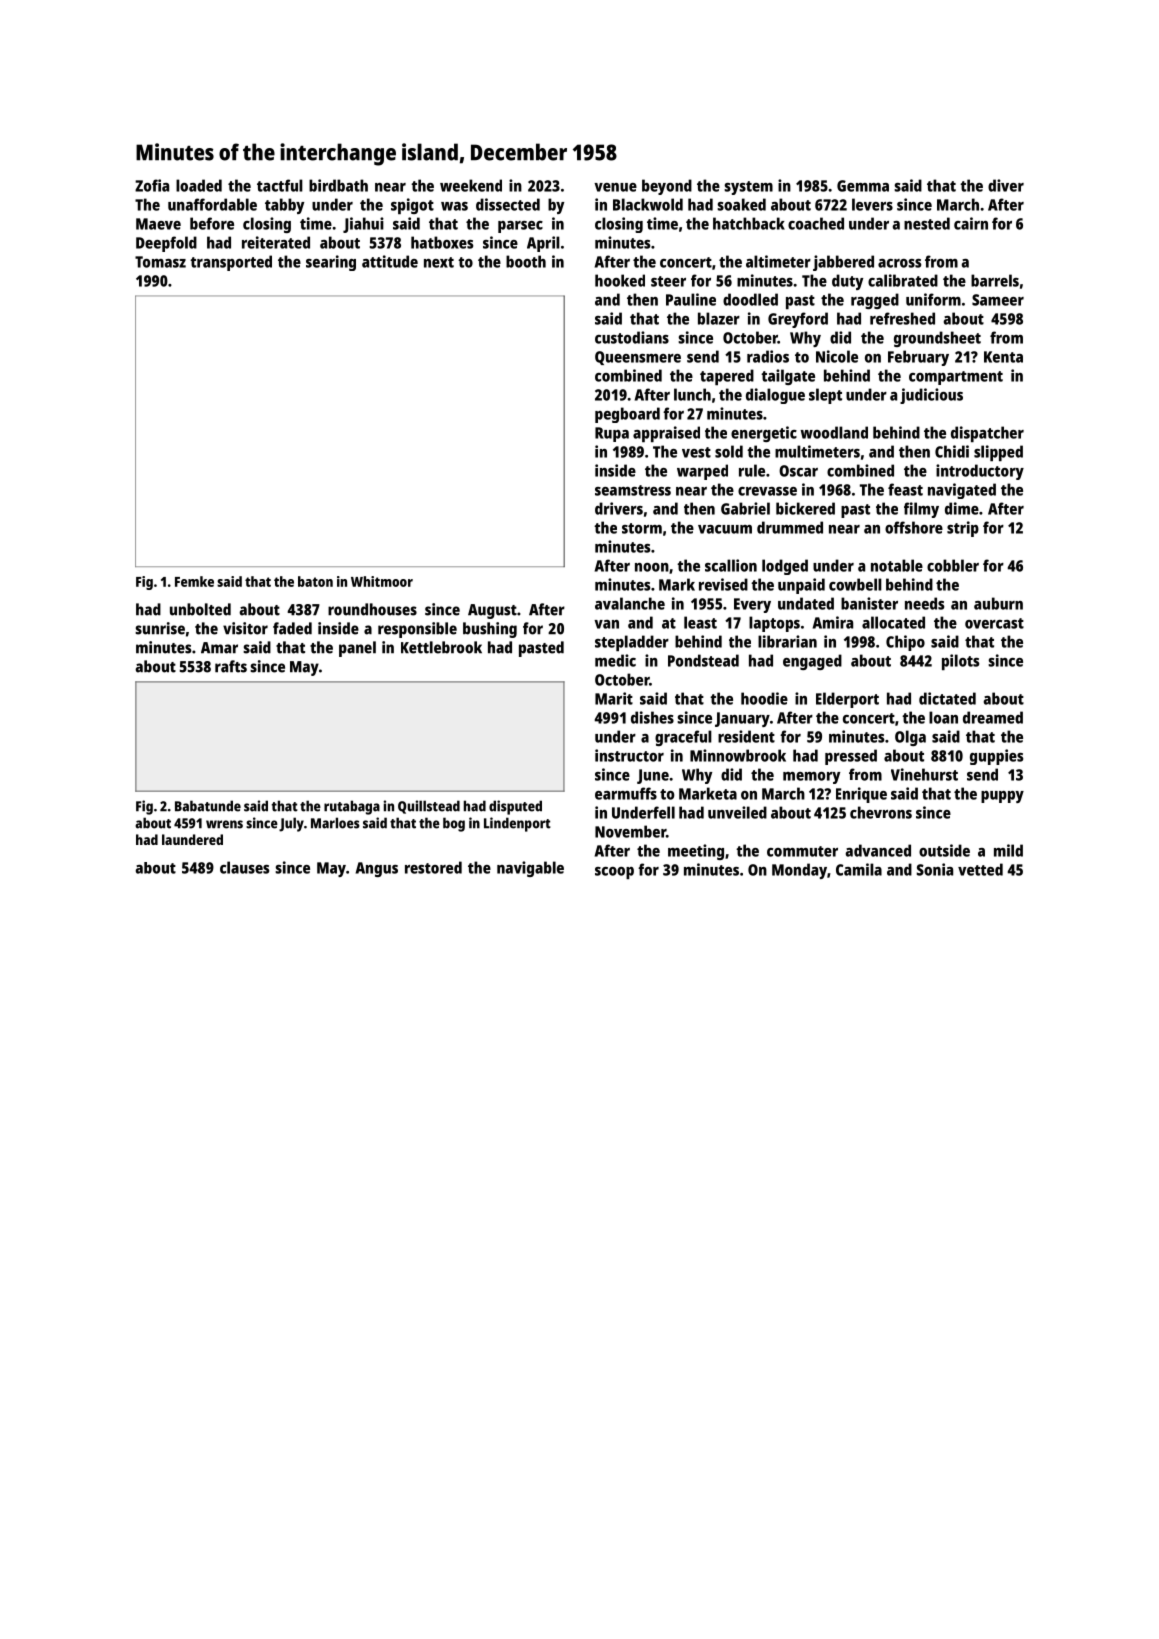 The image size is (1159, 1639). What do you see at coordinates (921, 510) in the screenshot?
I see `filmy` at bounding box center [921, 510].
